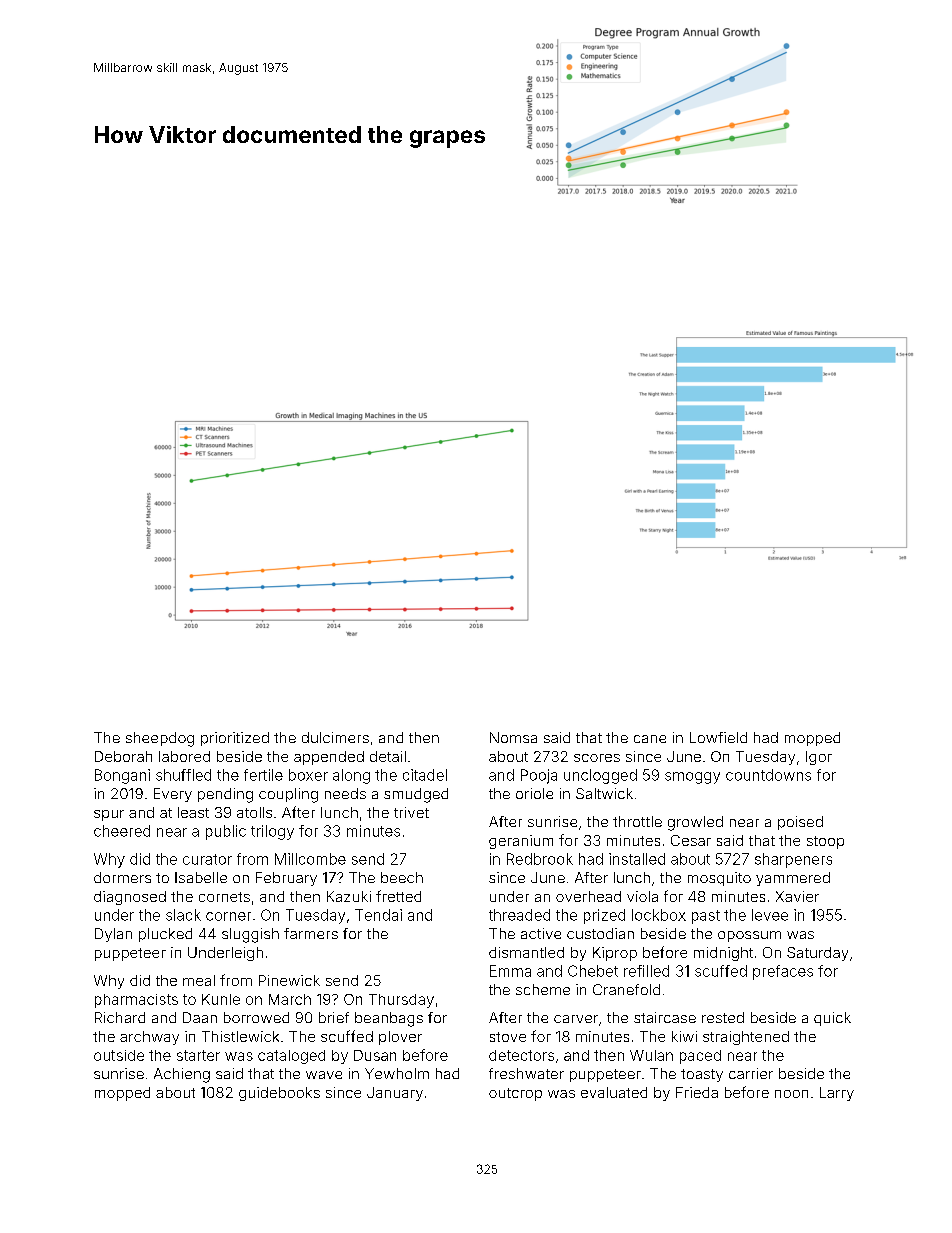 The width and height of the page is (952, 1233). What do you see at coordinates (521, 842) in the page?
I see `geranium` at bounding box center [521, 842].
